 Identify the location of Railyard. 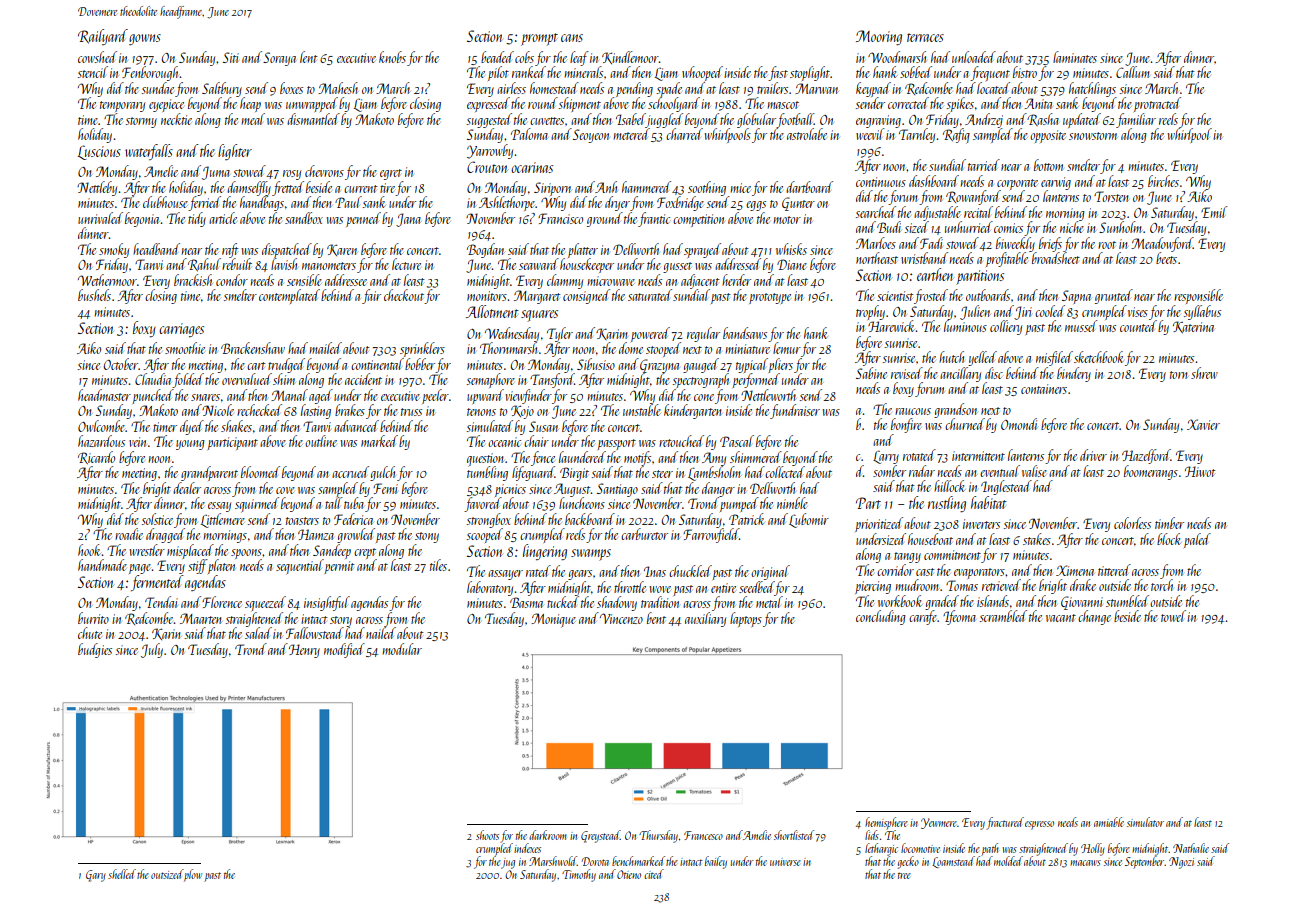
(103, 37).
